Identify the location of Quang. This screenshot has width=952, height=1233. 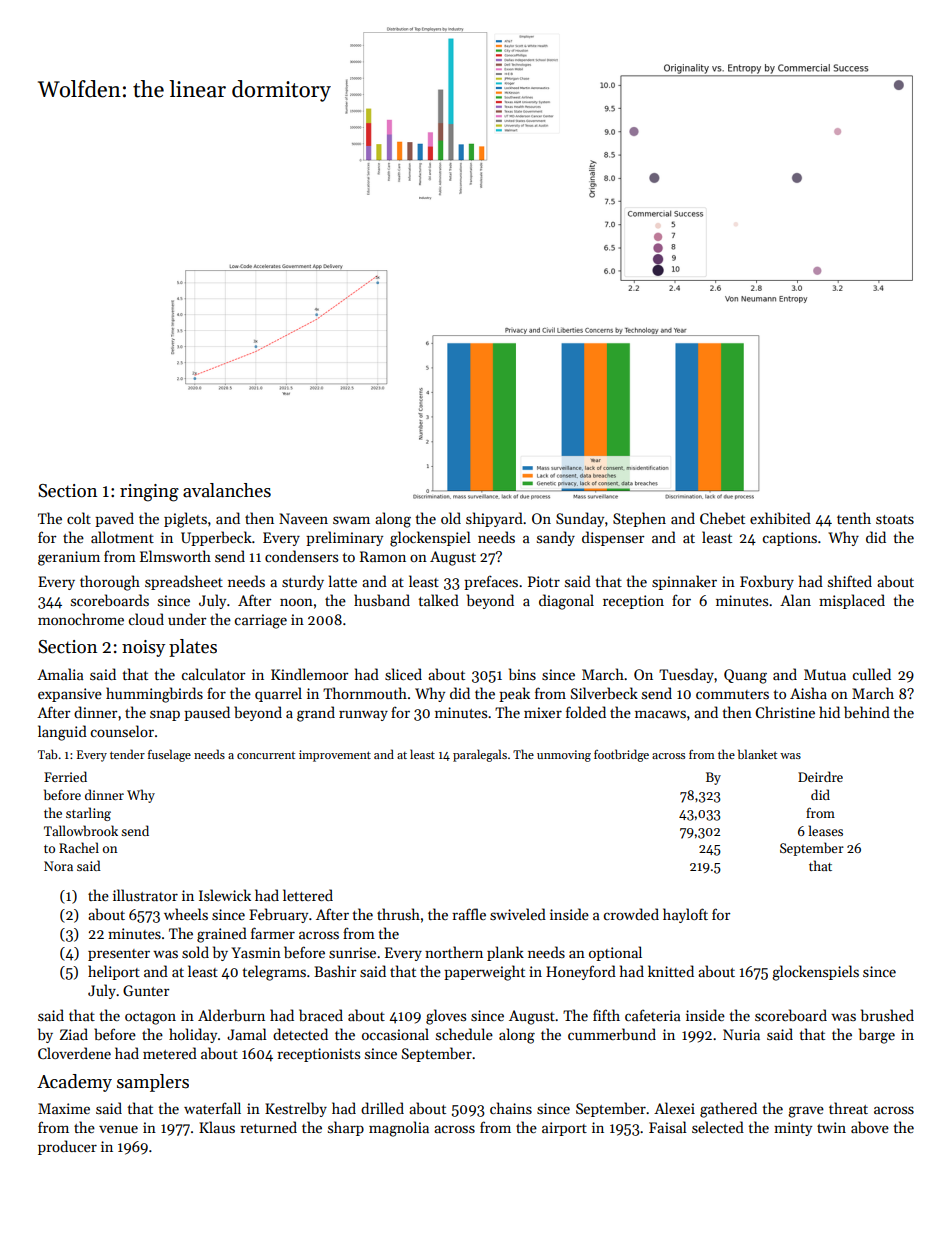
(745, 676).
